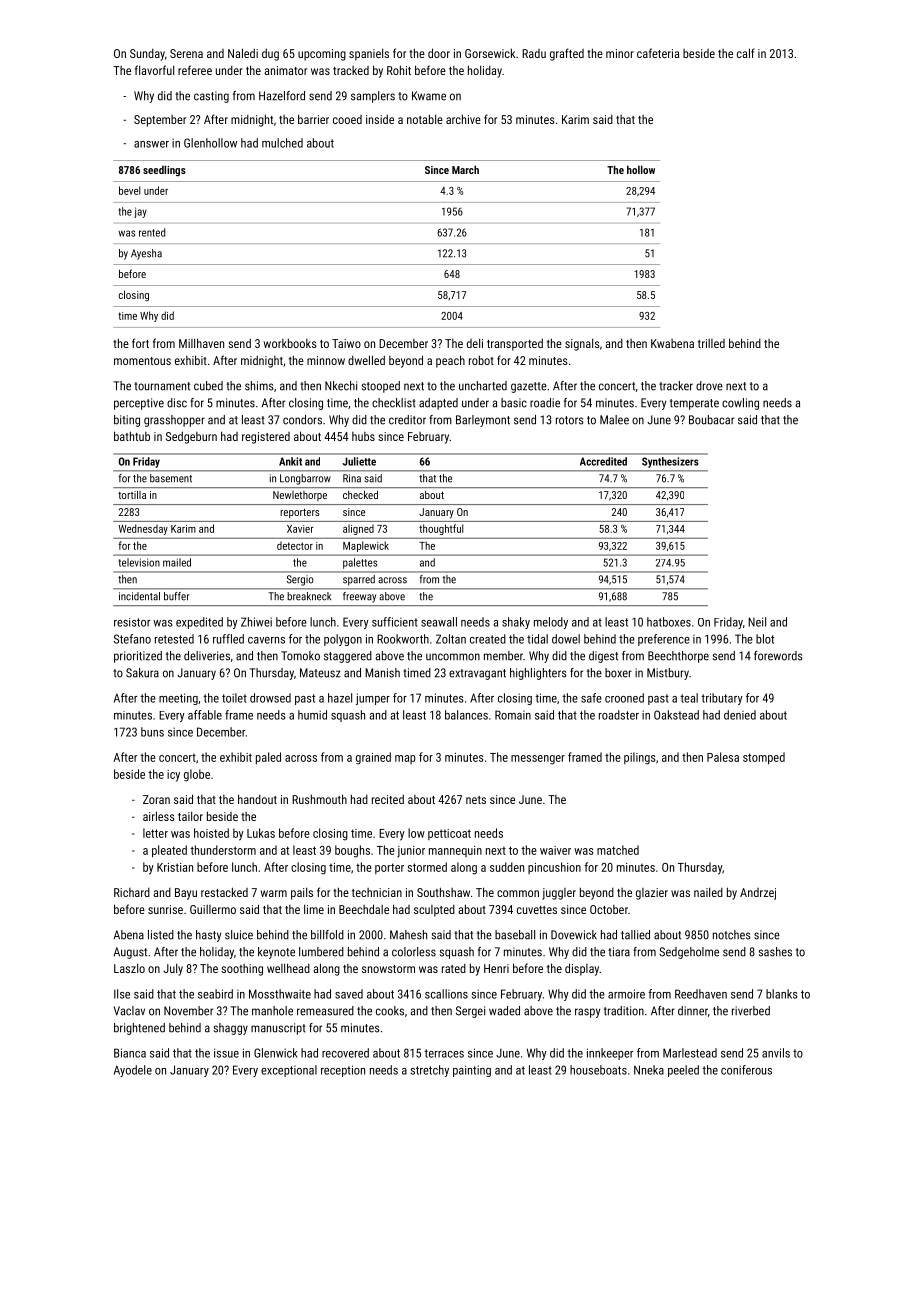 The width and height of the page is (924, 1308). What do you see at coordinates (266, 438) in the page?
I see `registered` at bounding box center [266, 438].
